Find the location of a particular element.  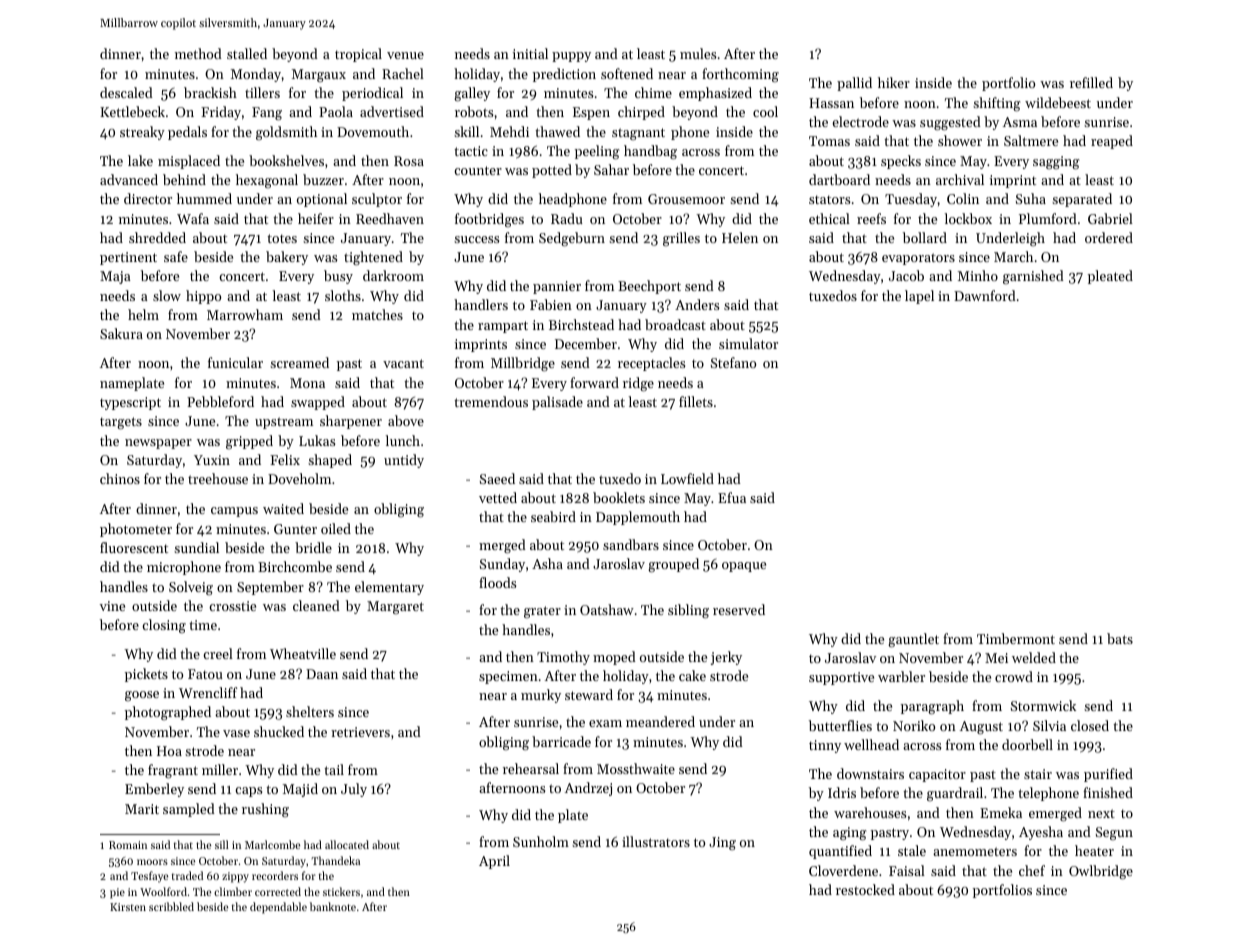

Saeed is located at coordinates (497, 478).
